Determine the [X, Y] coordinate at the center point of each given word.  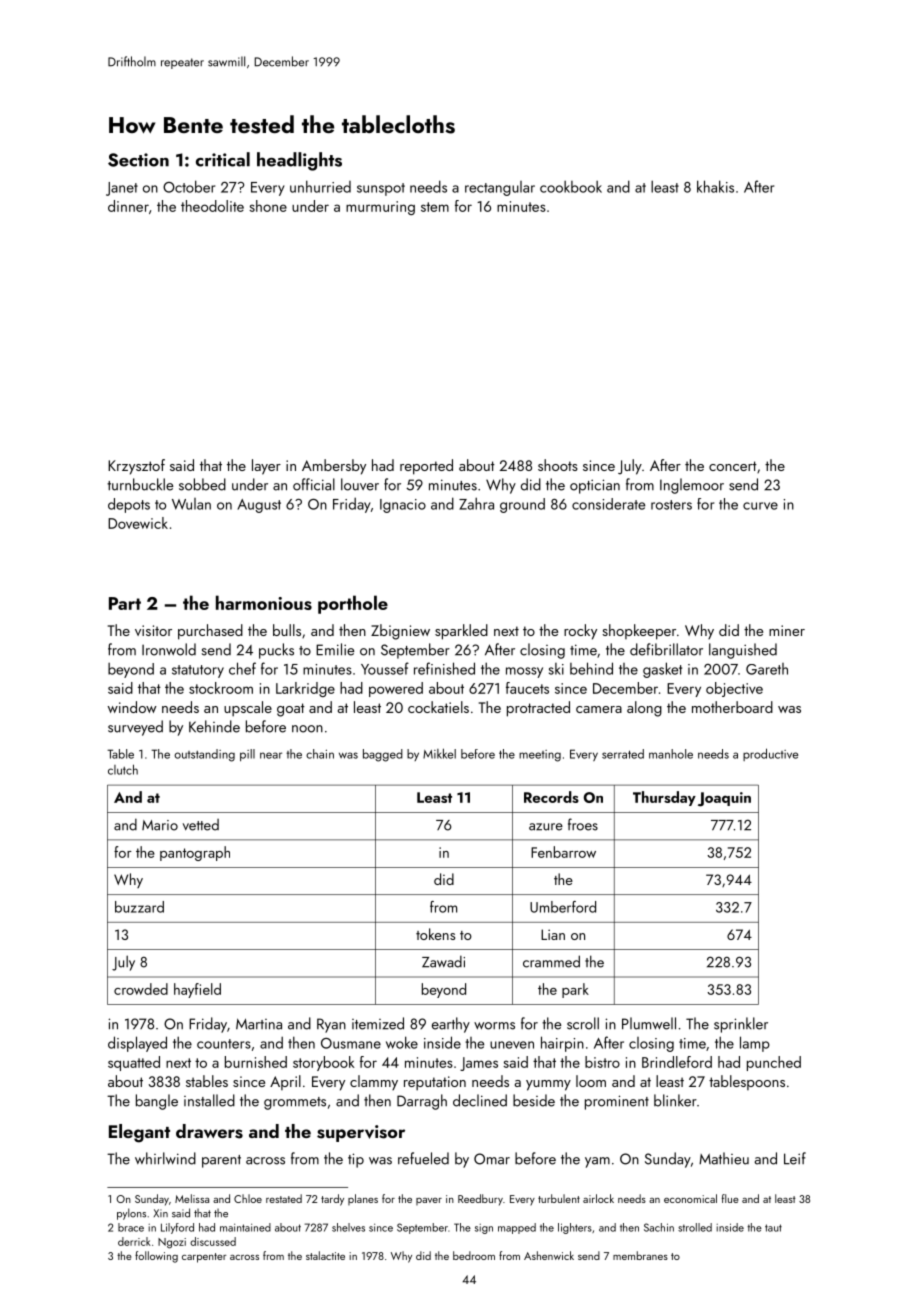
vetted [201, 825]
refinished [444, 668]
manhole [671, 754]
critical [223, 159]
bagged [383, 755]
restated [284, 1198]
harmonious [264, 602]
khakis [715, 186]
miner [787, 630]
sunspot [381, 189]
